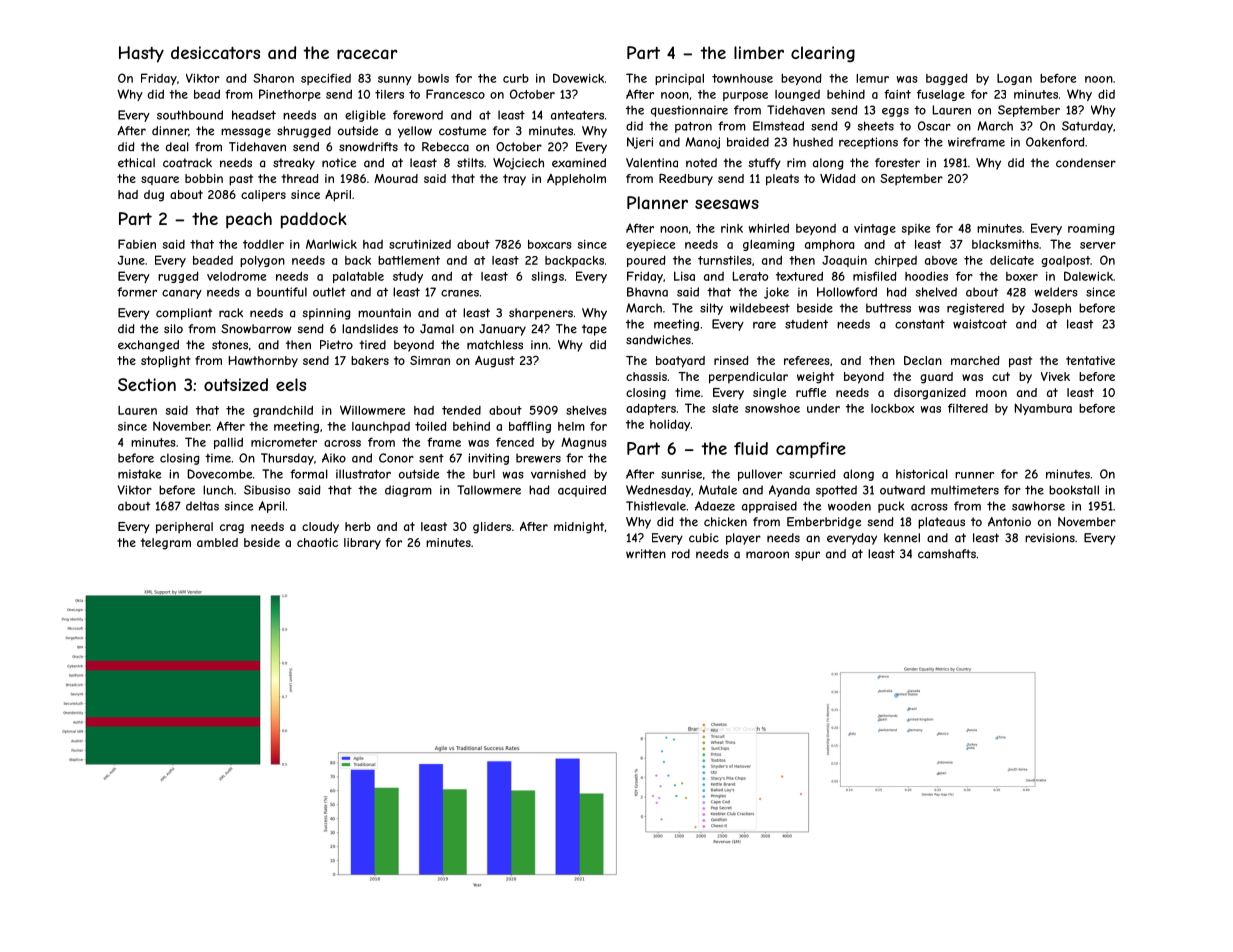 This page has width=1233, height=952. Describe the element at coordinates (166, 362) in the page. I see `stoplight` at that location.
